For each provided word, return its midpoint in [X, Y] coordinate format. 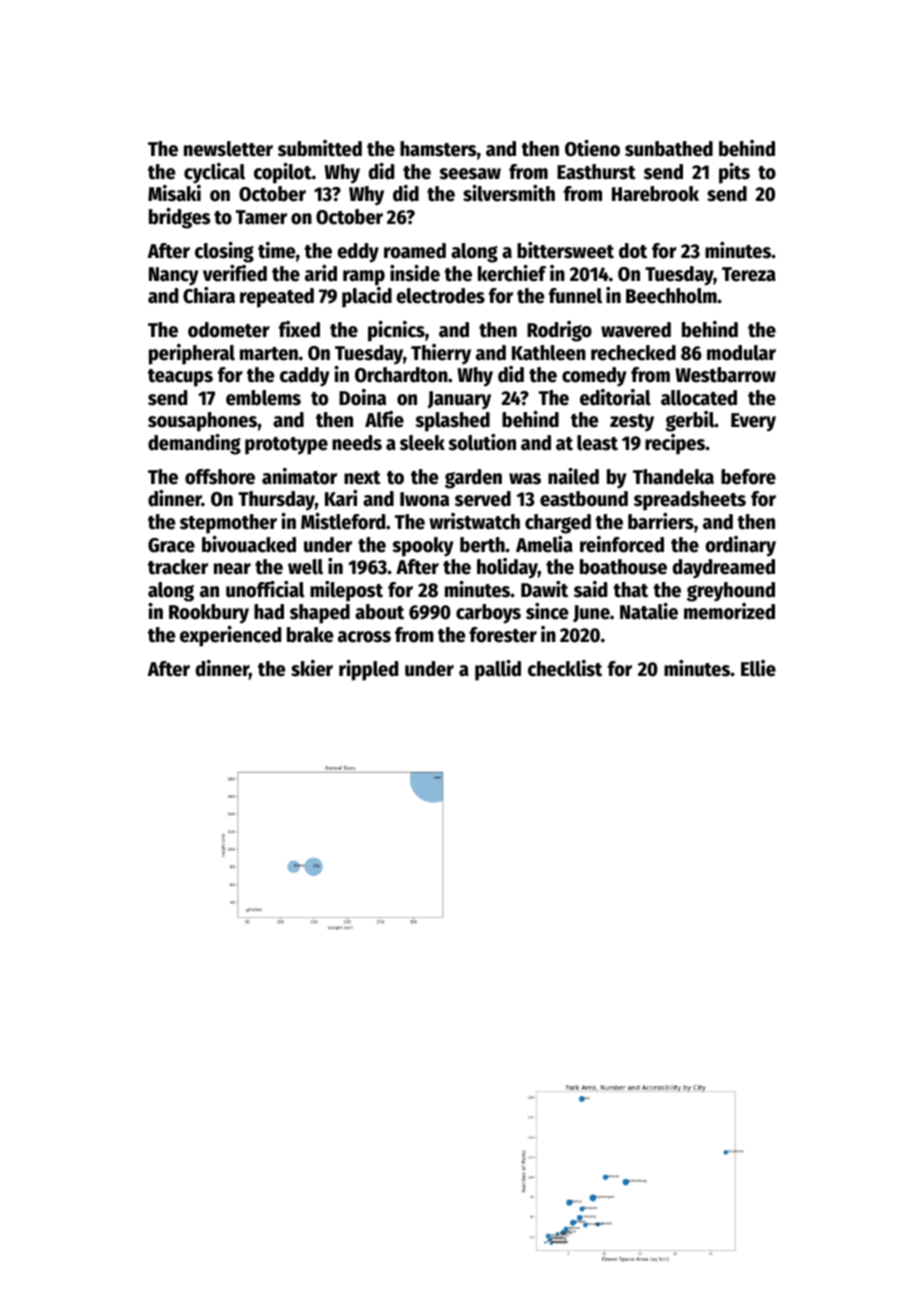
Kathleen [549, 353]
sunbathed [669, 149]
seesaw [470, 174]
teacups [180, 378]
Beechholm [671, 296]
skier [312, 668]
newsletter [228, 149]
